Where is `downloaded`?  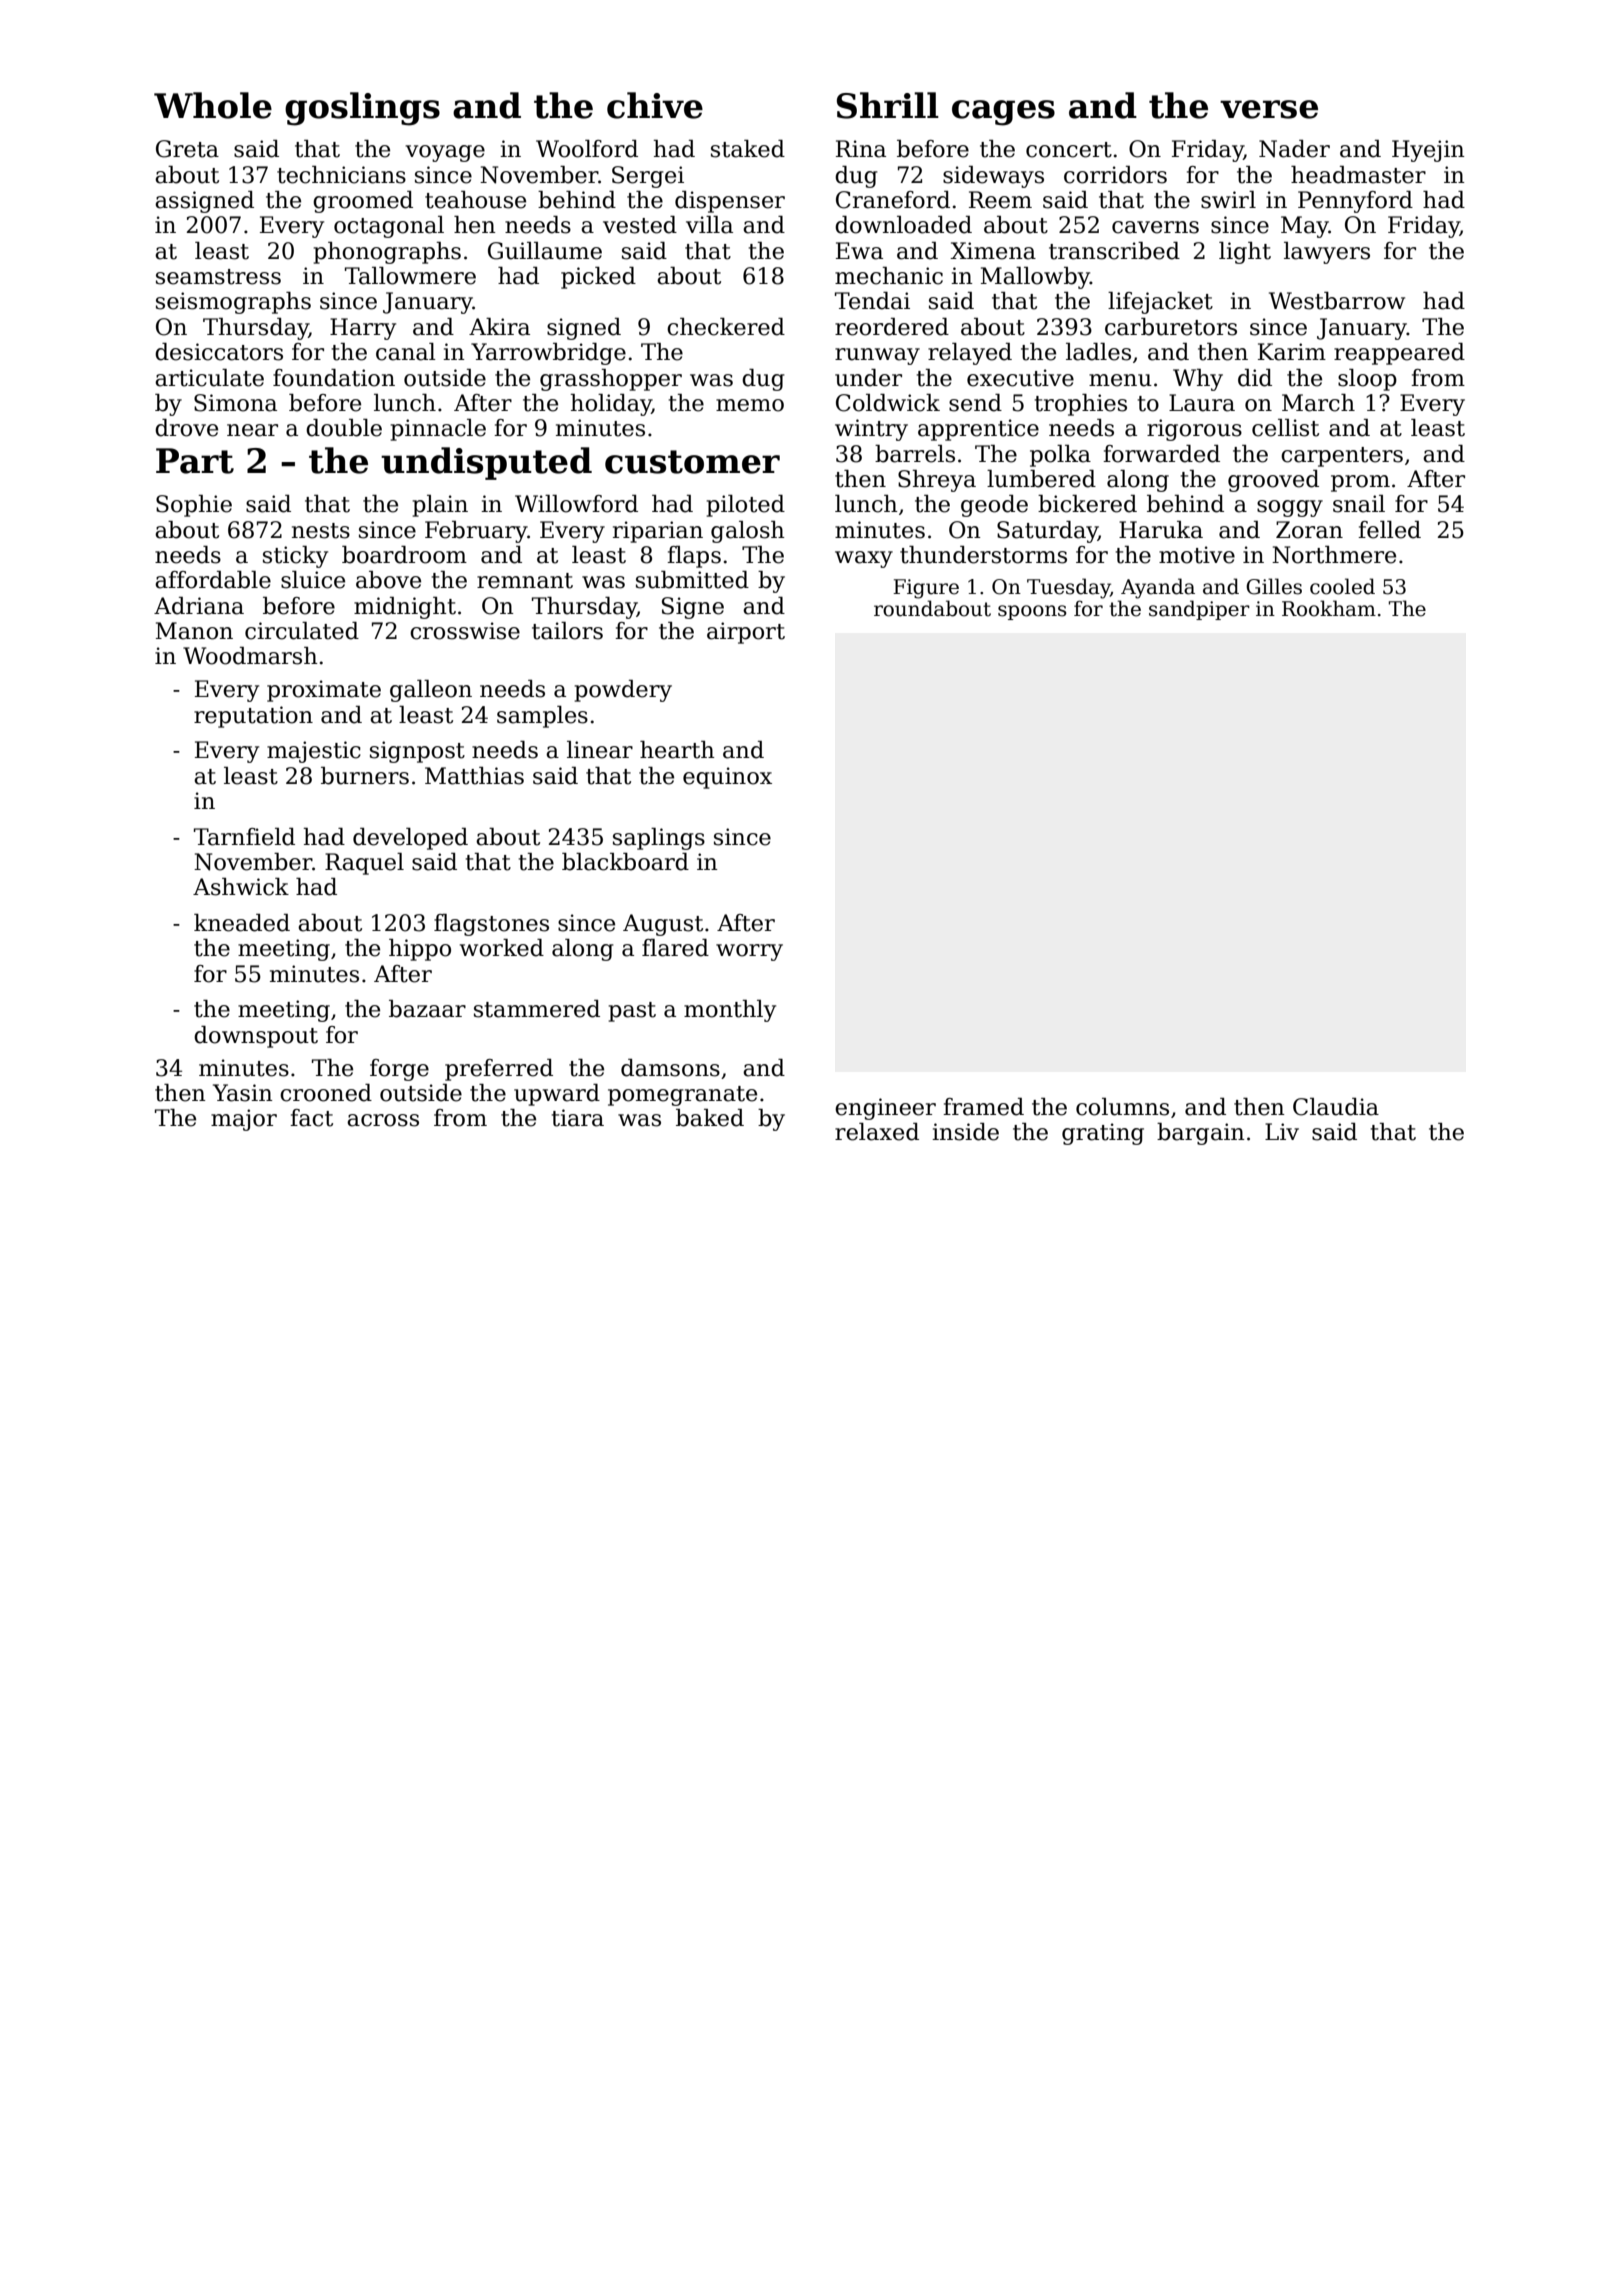 downloaded is located at coordinates (903, 225).
